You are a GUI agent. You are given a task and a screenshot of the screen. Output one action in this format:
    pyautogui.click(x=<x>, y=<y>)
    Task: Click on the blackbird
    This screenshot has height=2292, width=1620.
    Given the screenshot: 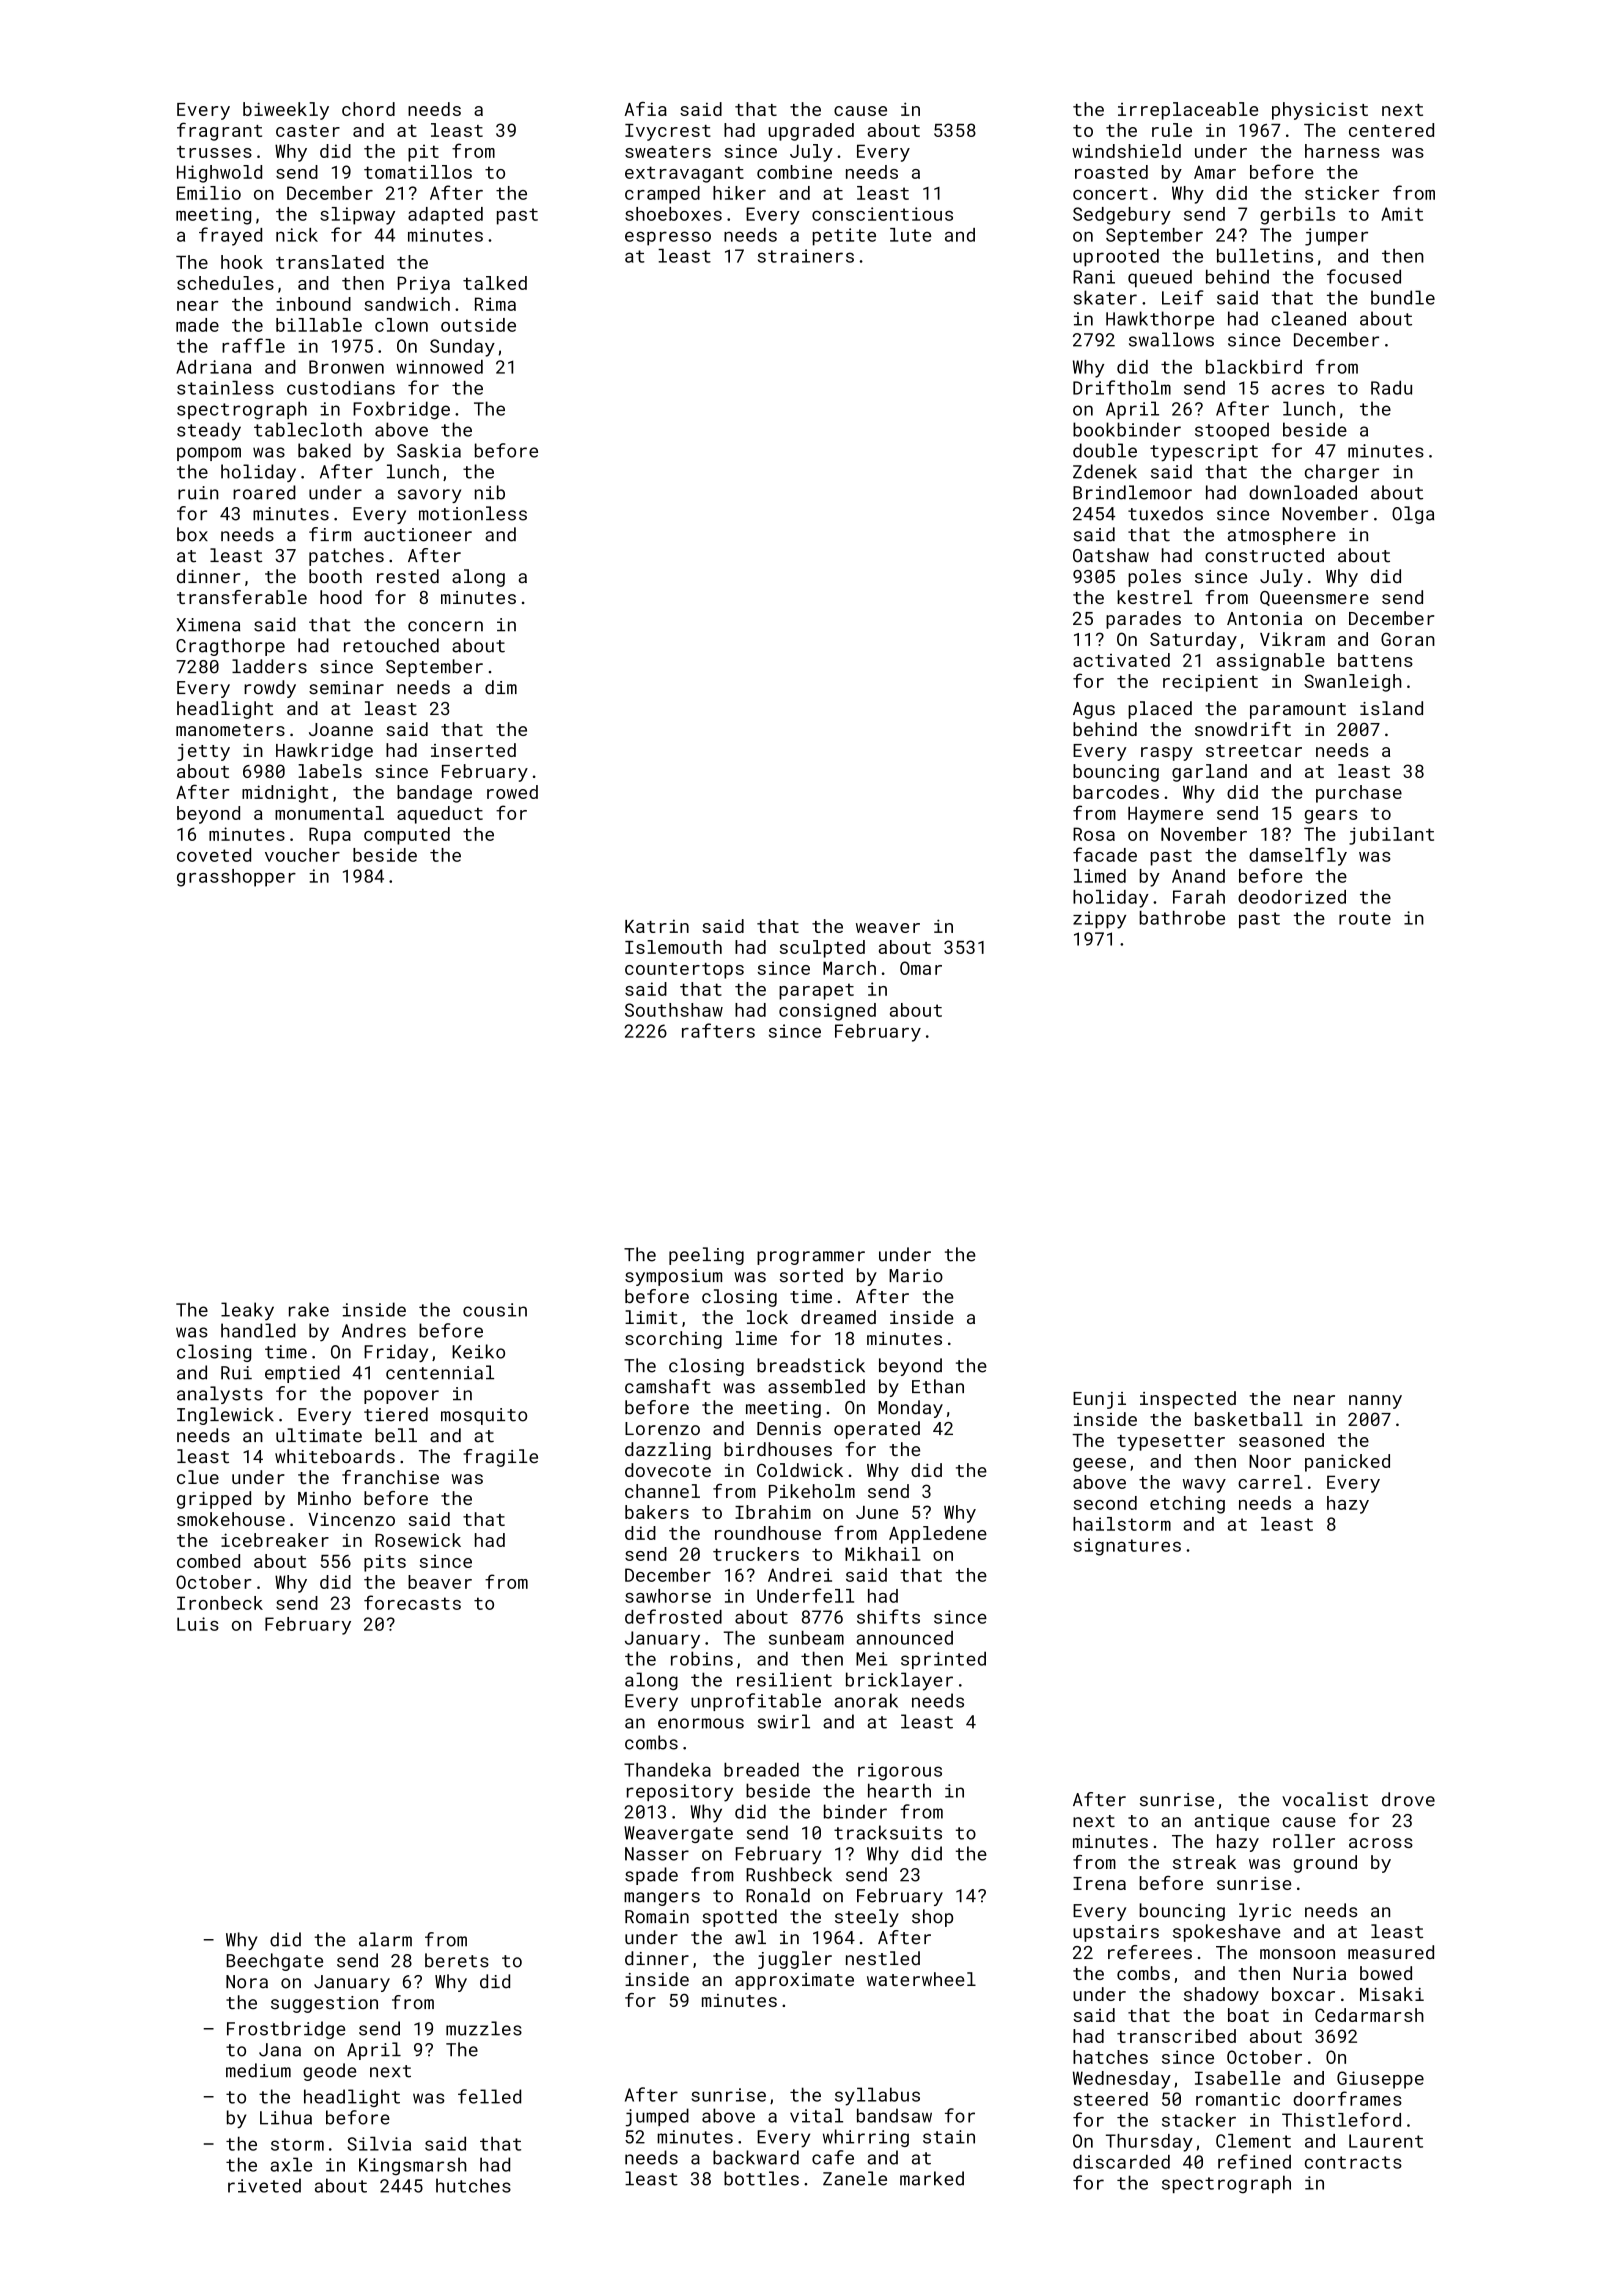 What is the action you would take?
    pyautogui.click(x=1254, y=367)
